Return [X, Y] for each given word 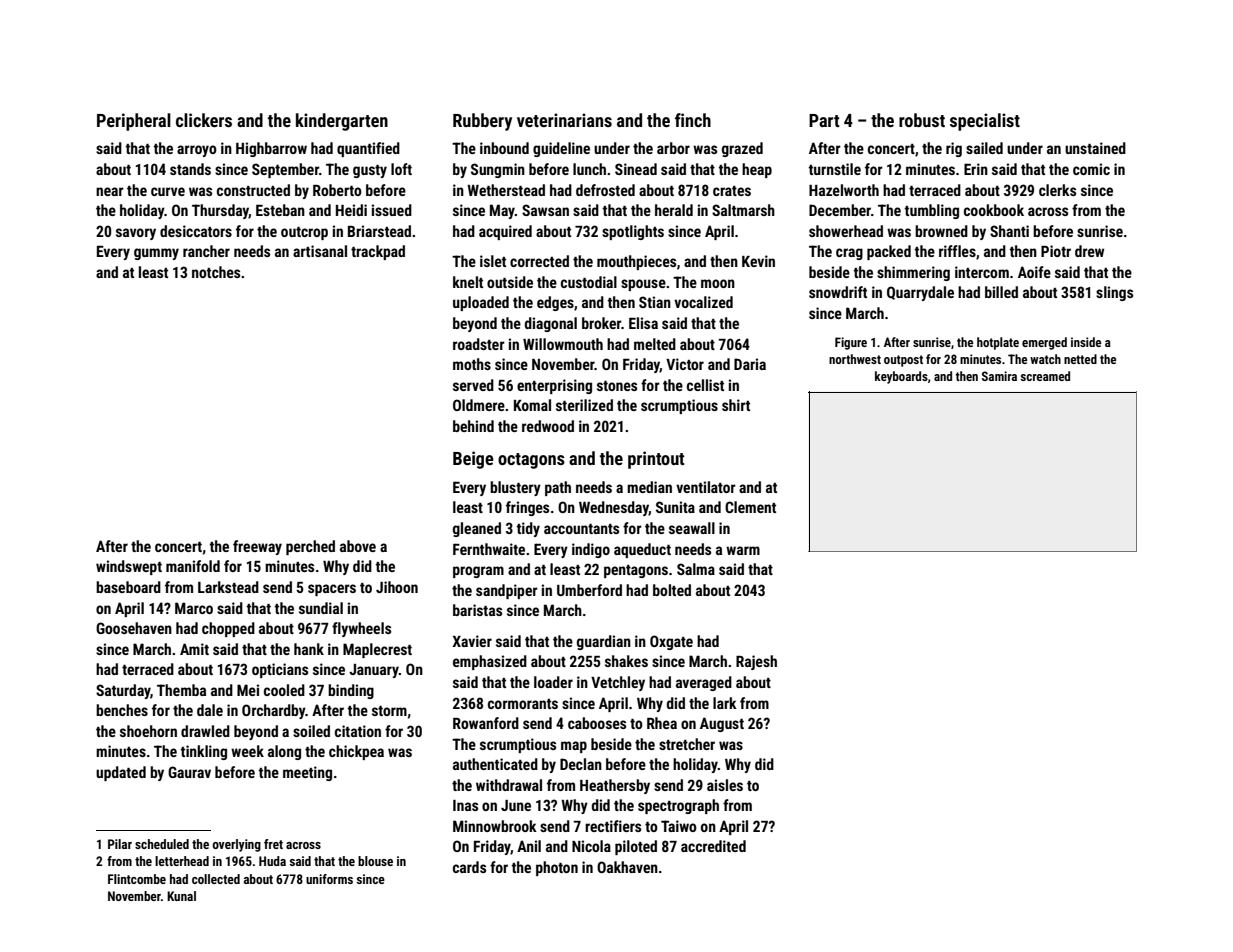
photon [557, 868]
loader [553, 682]
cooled [284, 690]
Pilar [120, 844]
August [722, 724]
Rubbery [482, 122]
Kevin [758, 261]
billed [1001, 292]
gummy [156, 254]
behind [473, 426]
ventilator [706, 487]
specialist [985, 122]
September [285, 170]
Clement [750, 507]
